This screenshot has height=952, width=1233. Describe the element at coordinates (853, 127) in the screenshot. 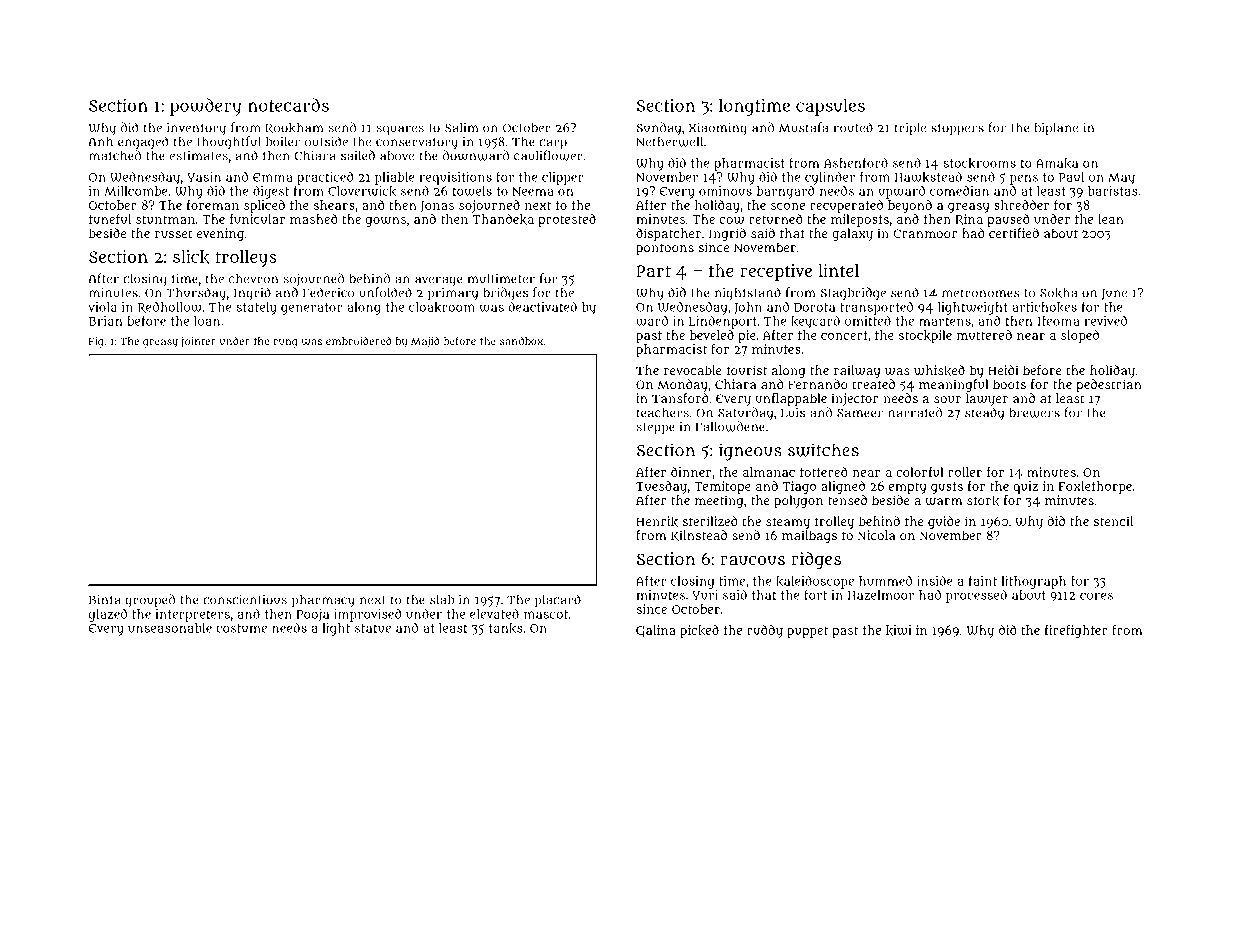

I see `routed` at that location.
